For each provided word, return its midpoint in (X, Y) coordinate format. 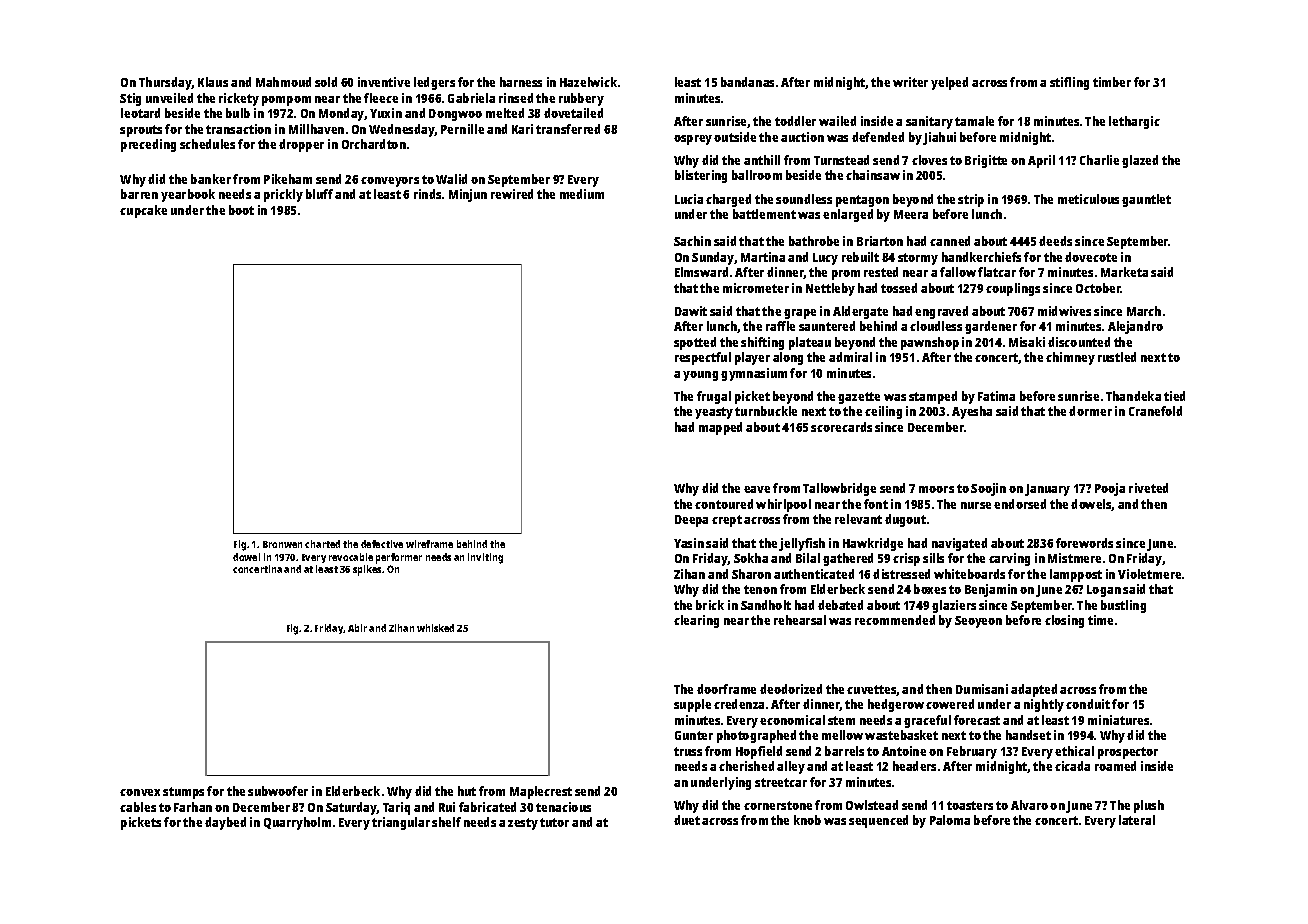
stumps (183, 793)
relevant (858, 519)
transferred (568, 129)
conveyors (390, 182)
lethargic (1134, 122)
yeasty (714, 413)
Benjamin (991, 590)
